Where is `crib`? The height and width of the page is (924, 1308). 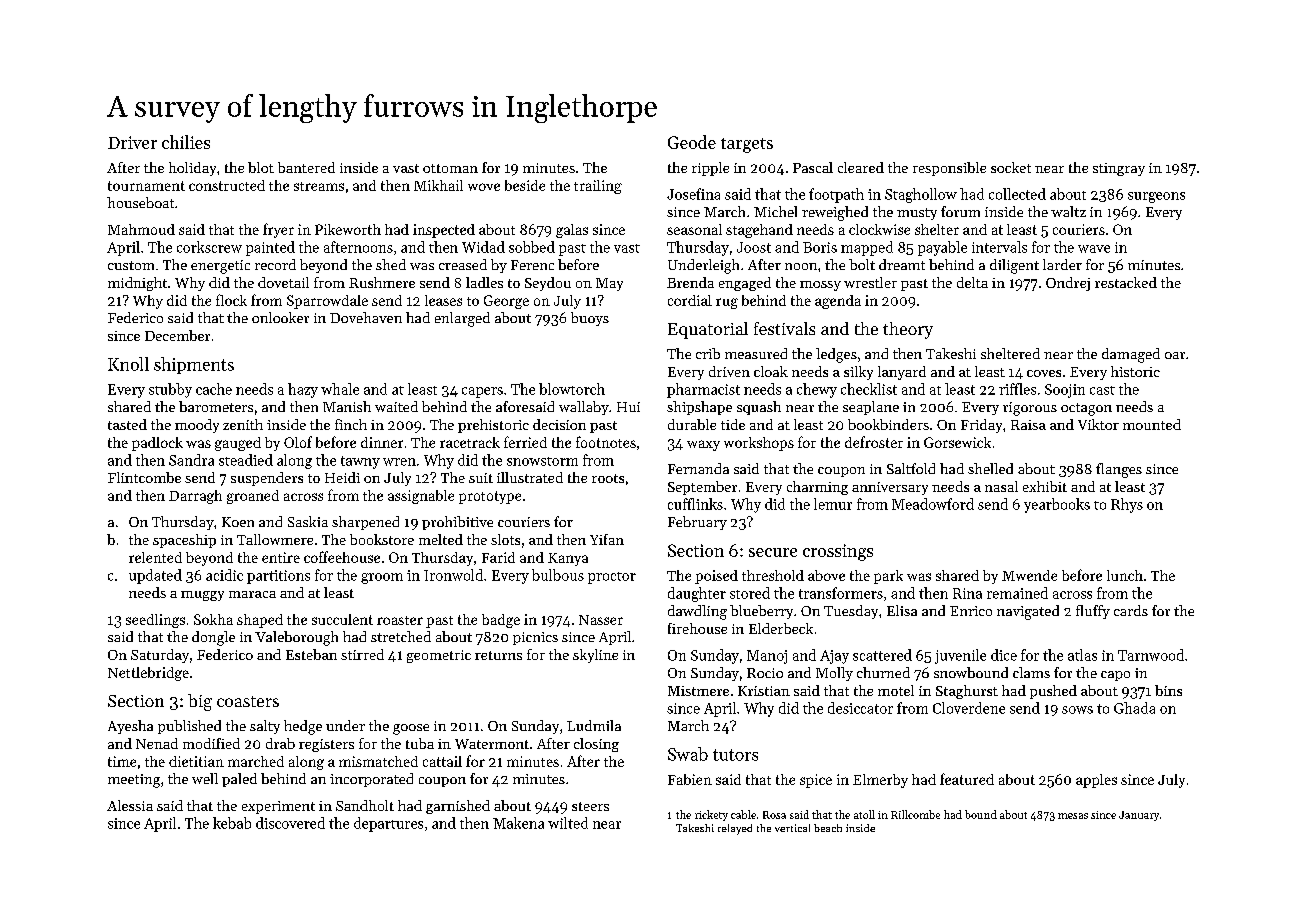
crib is located at coordinates (708, 353).
